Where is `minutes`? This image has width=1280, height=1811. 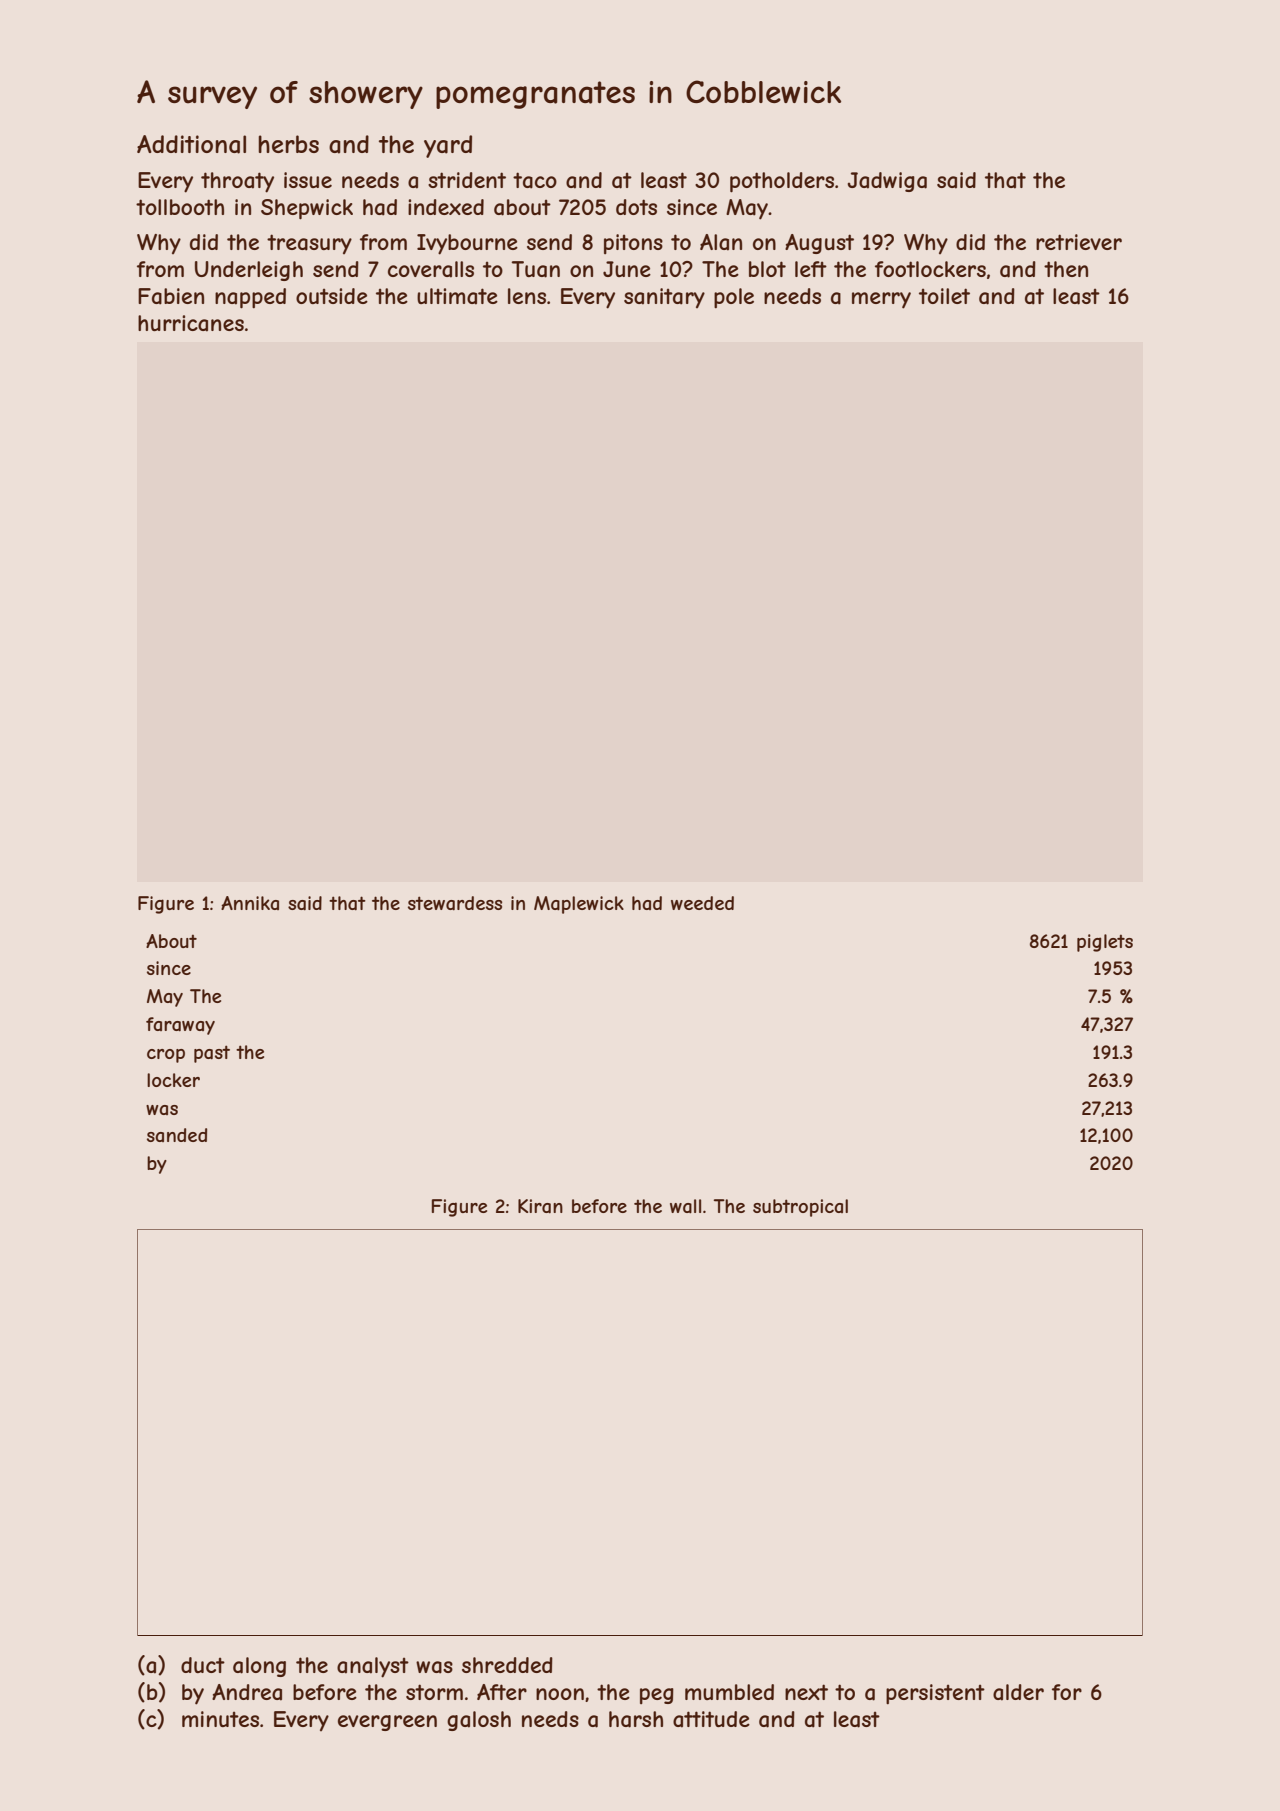
minutes is located at coordinates (220, 1719).
